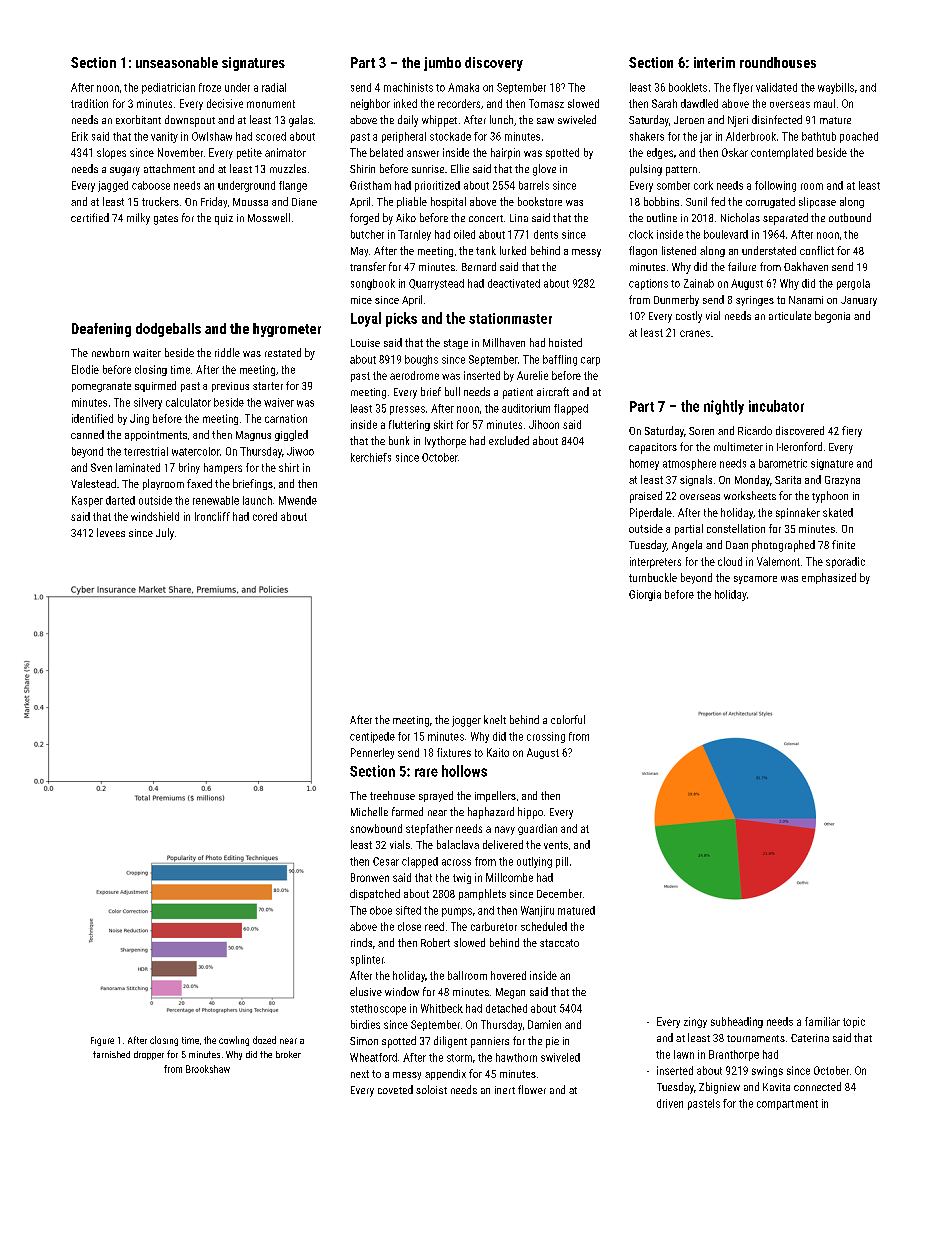 Image resolution: width=952 pixels, height=1233 pixels. What do you see at coordinates (798, 513) in the screenshot?
I see `spinnaker` at bounding box center [798, 513].
